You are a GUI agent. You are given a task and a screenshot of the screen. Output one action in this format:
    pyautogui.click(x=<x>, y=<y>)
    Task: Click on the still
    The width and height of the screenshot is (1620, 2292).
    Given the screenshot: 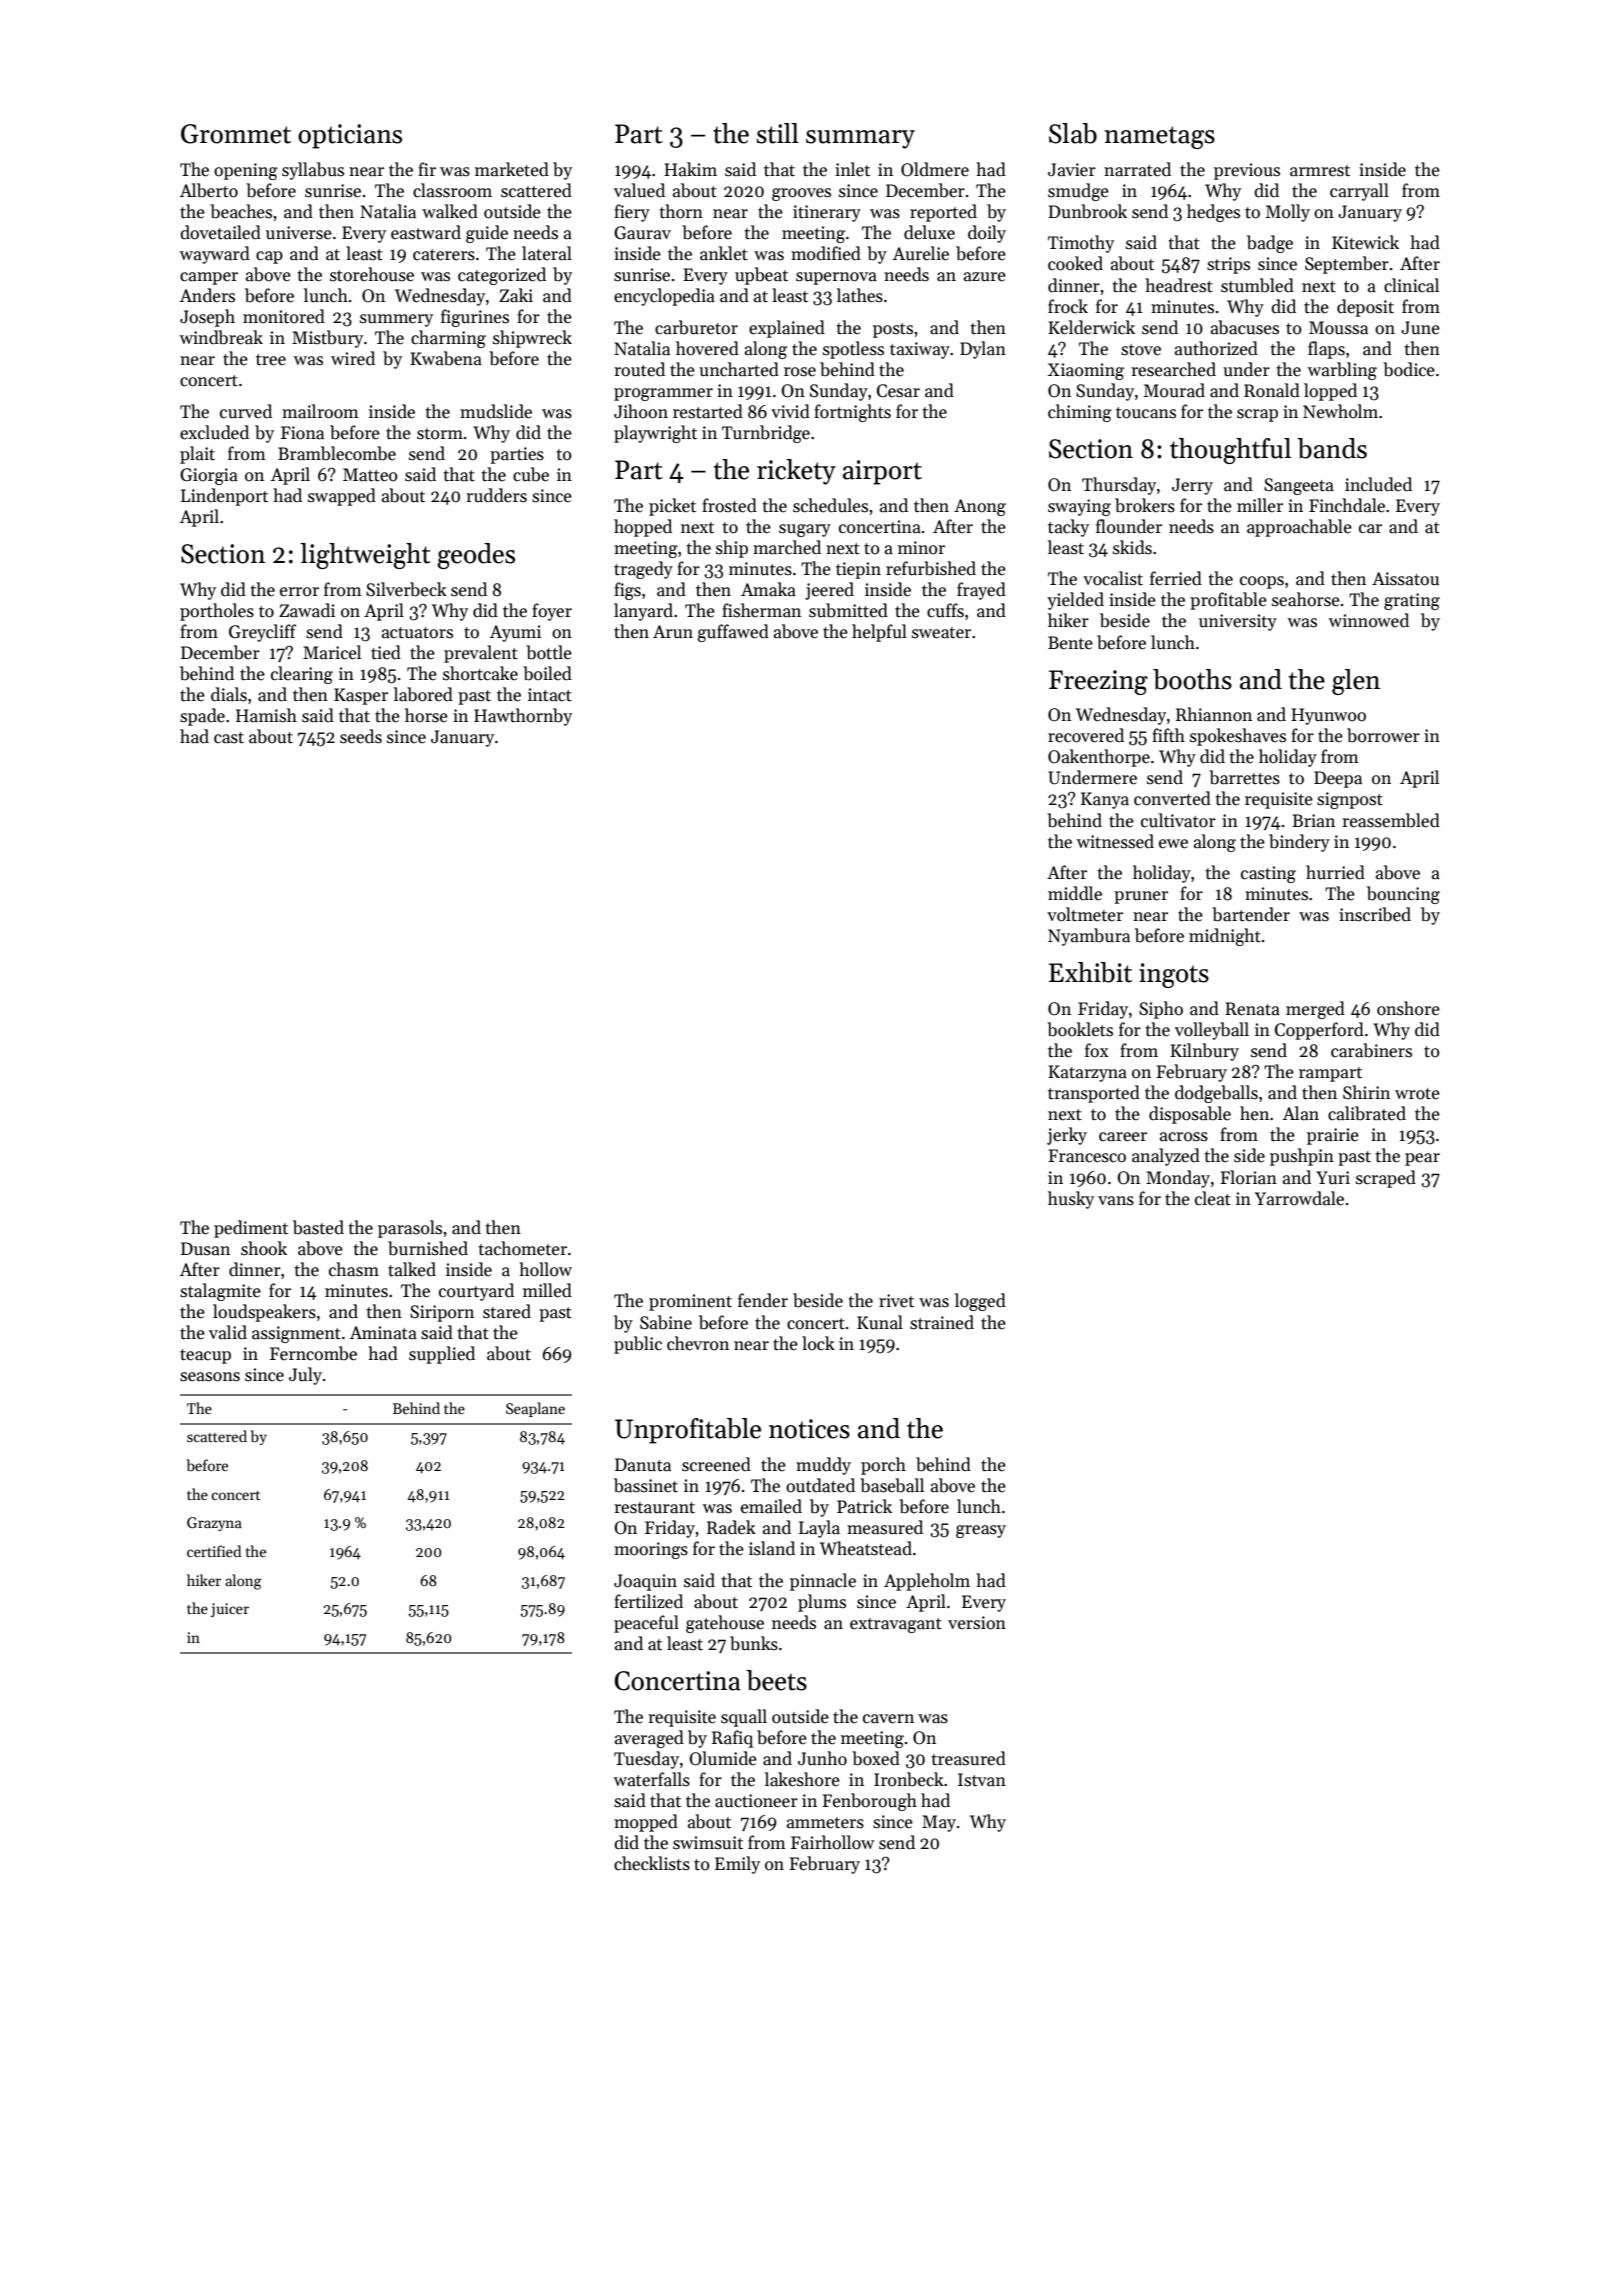 What is the action you would take?
    pyautogui.click(x=778, y=133)
